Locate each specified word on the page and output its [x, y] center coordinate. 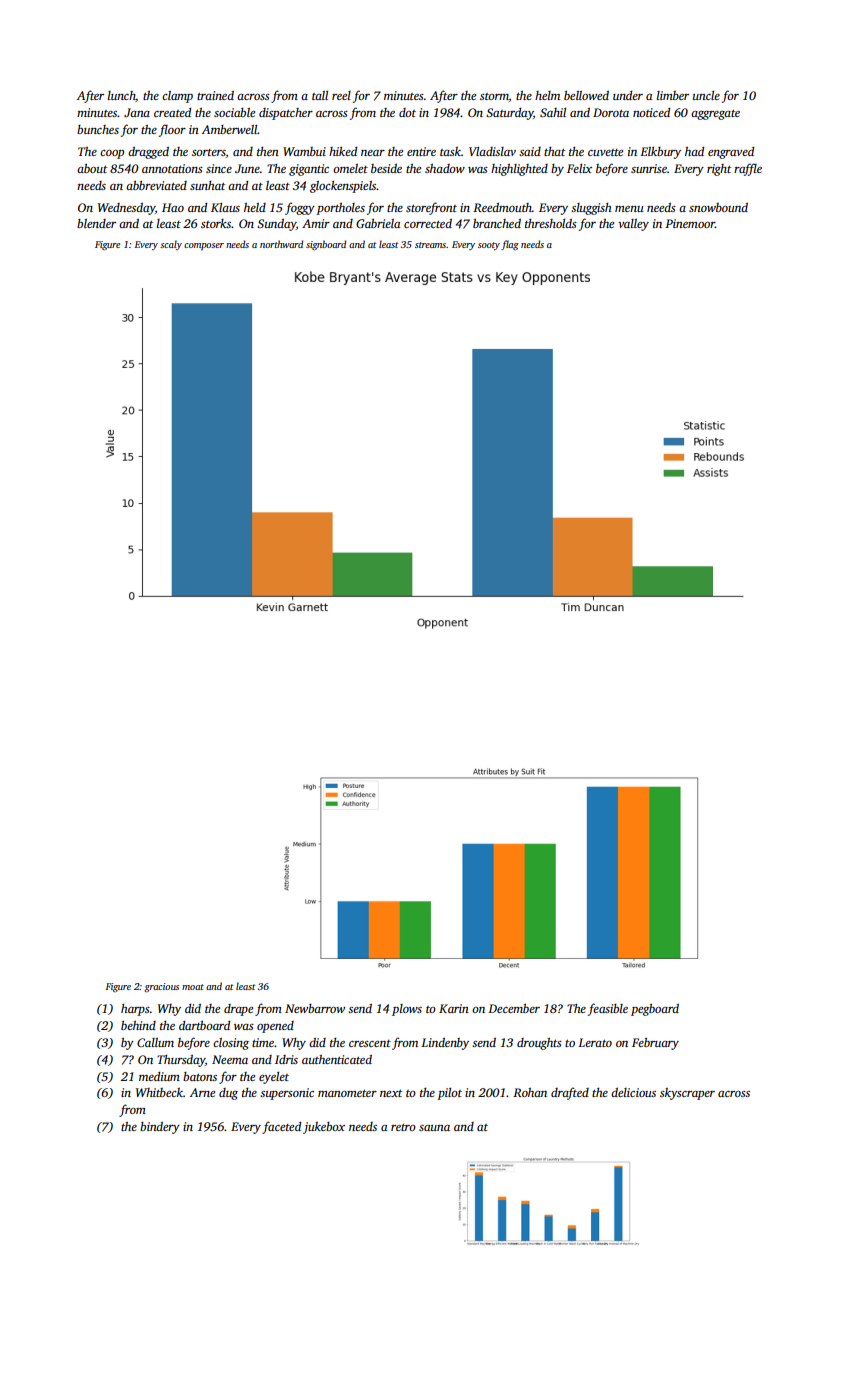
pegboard [655, 1010]
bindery [160, 1128]
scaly [171, 245]
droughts [539, 1044]
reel [341, 95]
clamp [177, 97]
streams [430, 245]
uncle [706, 95]
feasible [608, 1009]
